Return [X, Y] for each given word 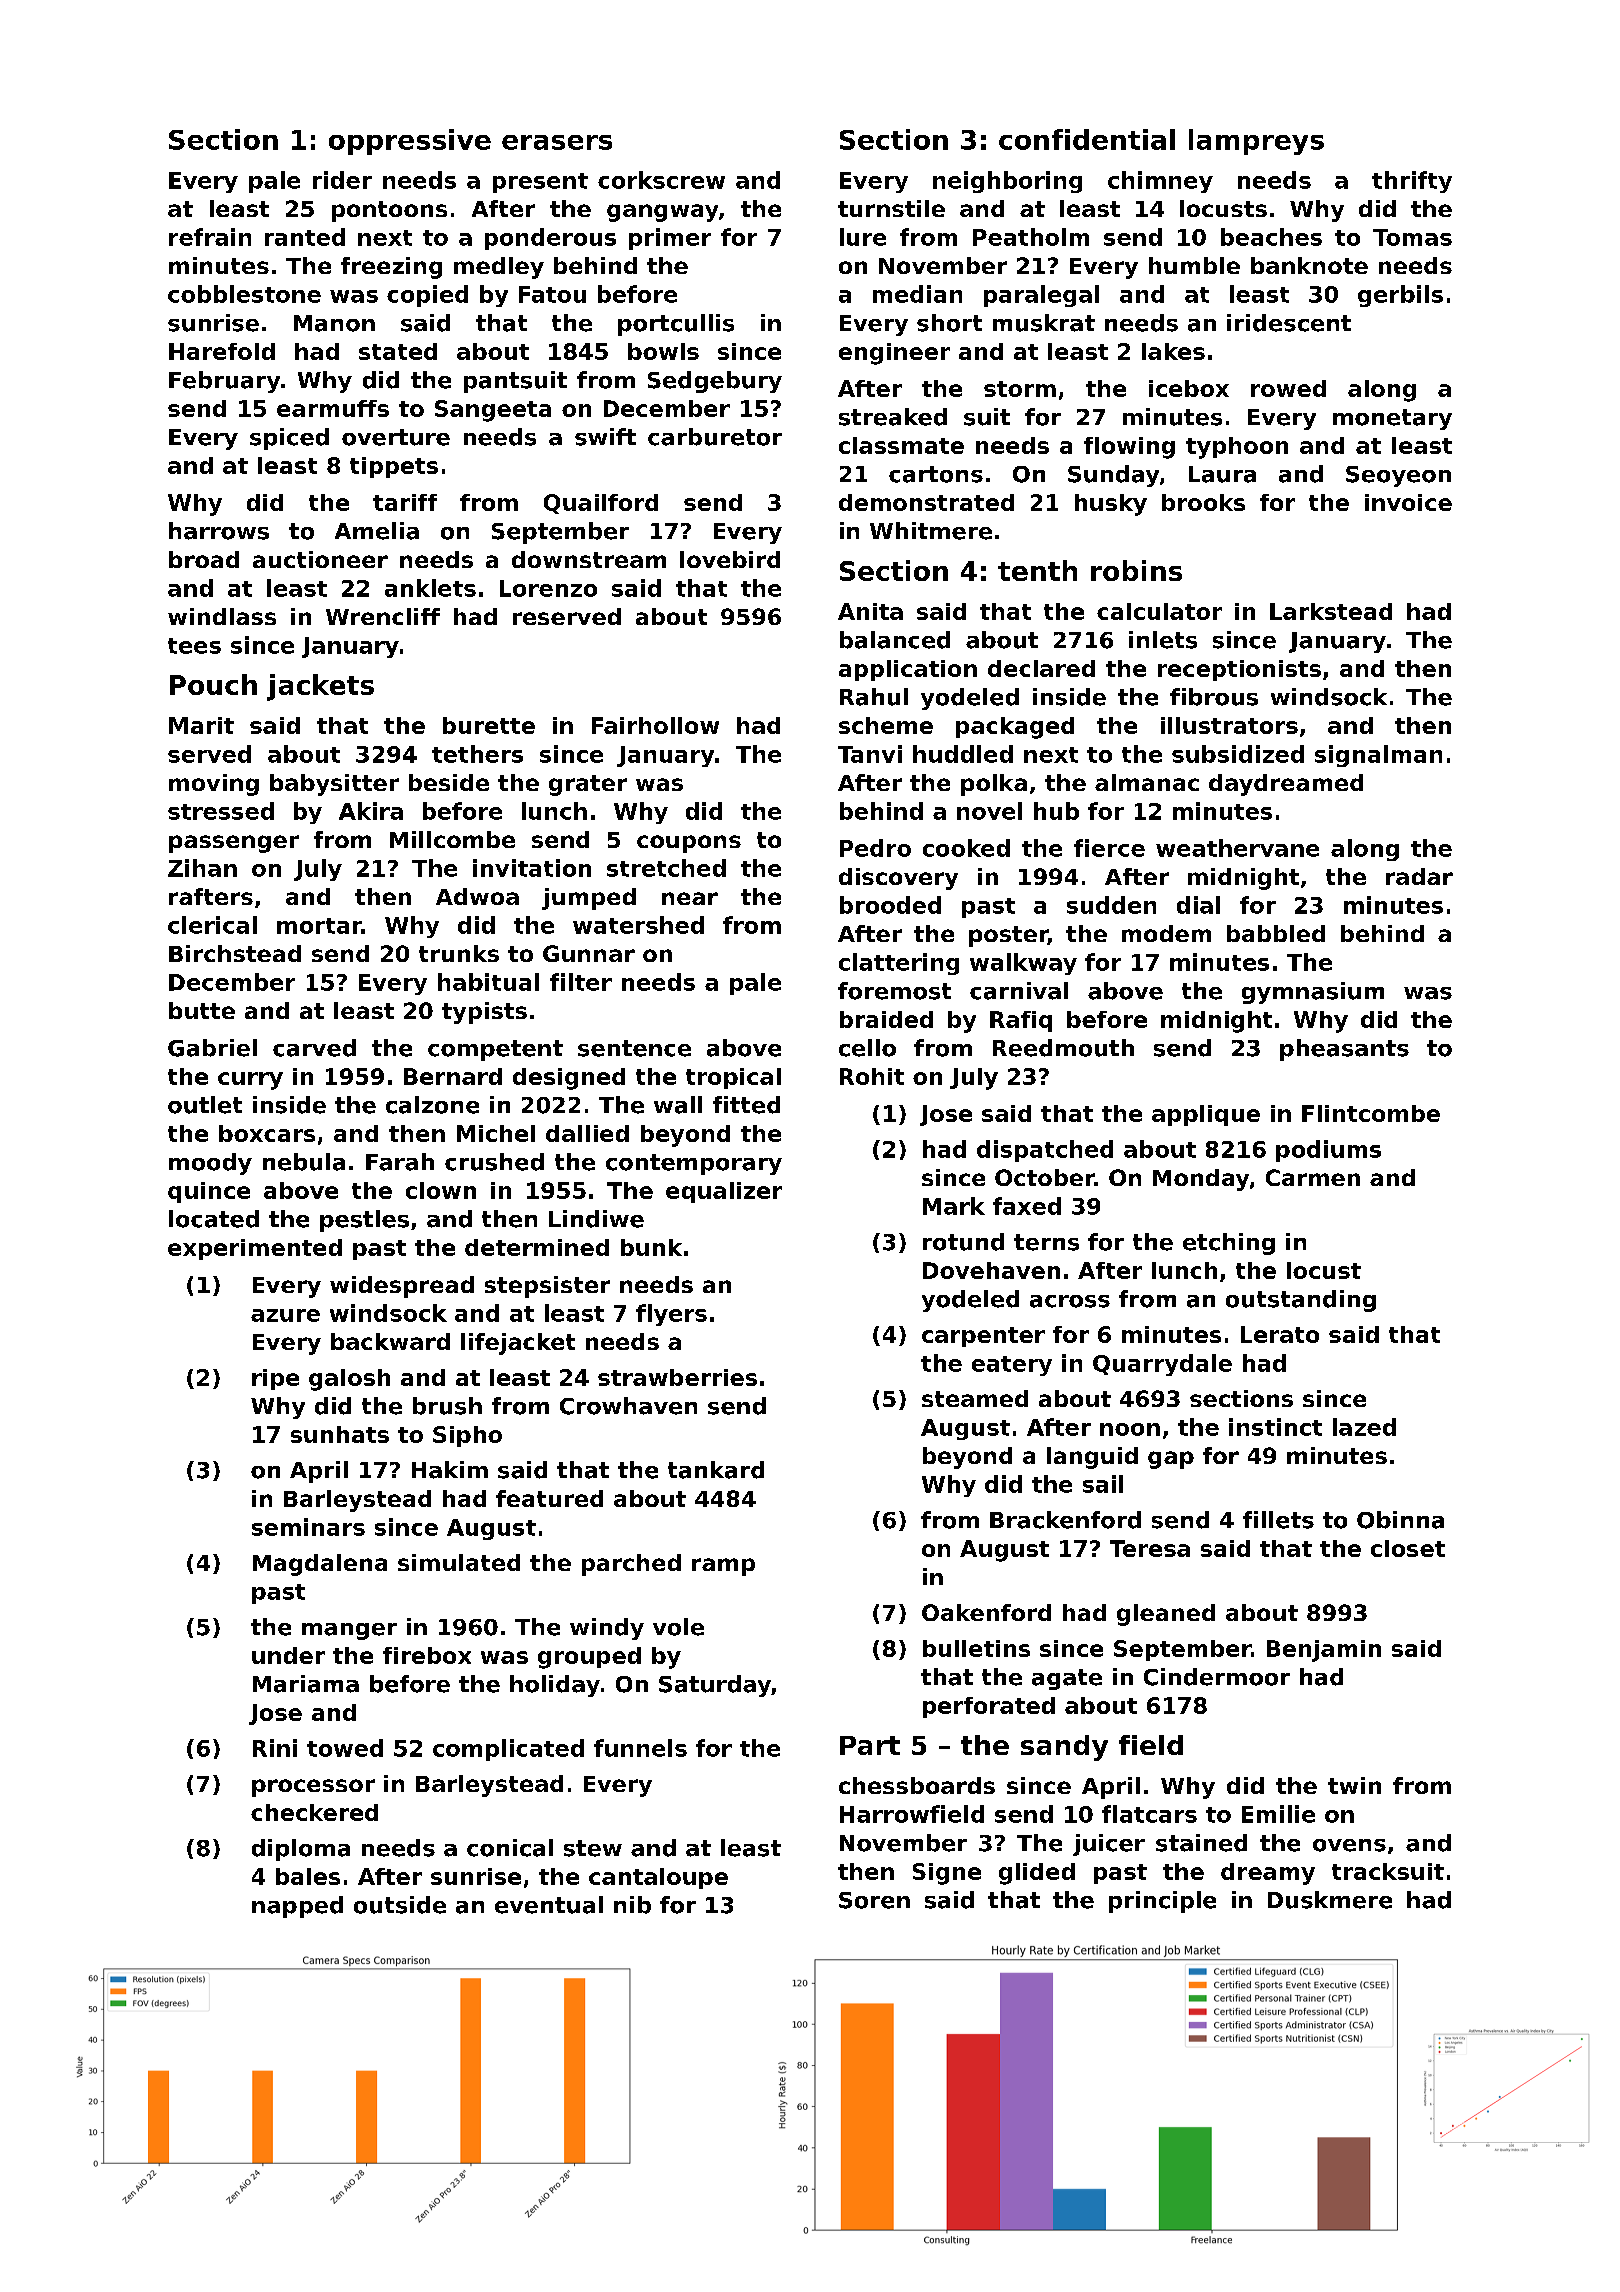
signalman [1378, 756]
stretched [666, 868]
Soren [874, 1900]
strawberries [677, 1377]
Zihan [202, 868]
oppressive [410, 142]
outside [400, 1905]
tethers [477, 754]
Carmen [1313, 1177]
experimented [255, 1249]
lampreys [1256, 142]
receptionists [1239, 670]
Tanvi [870, 754]
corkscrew [661, 180]
